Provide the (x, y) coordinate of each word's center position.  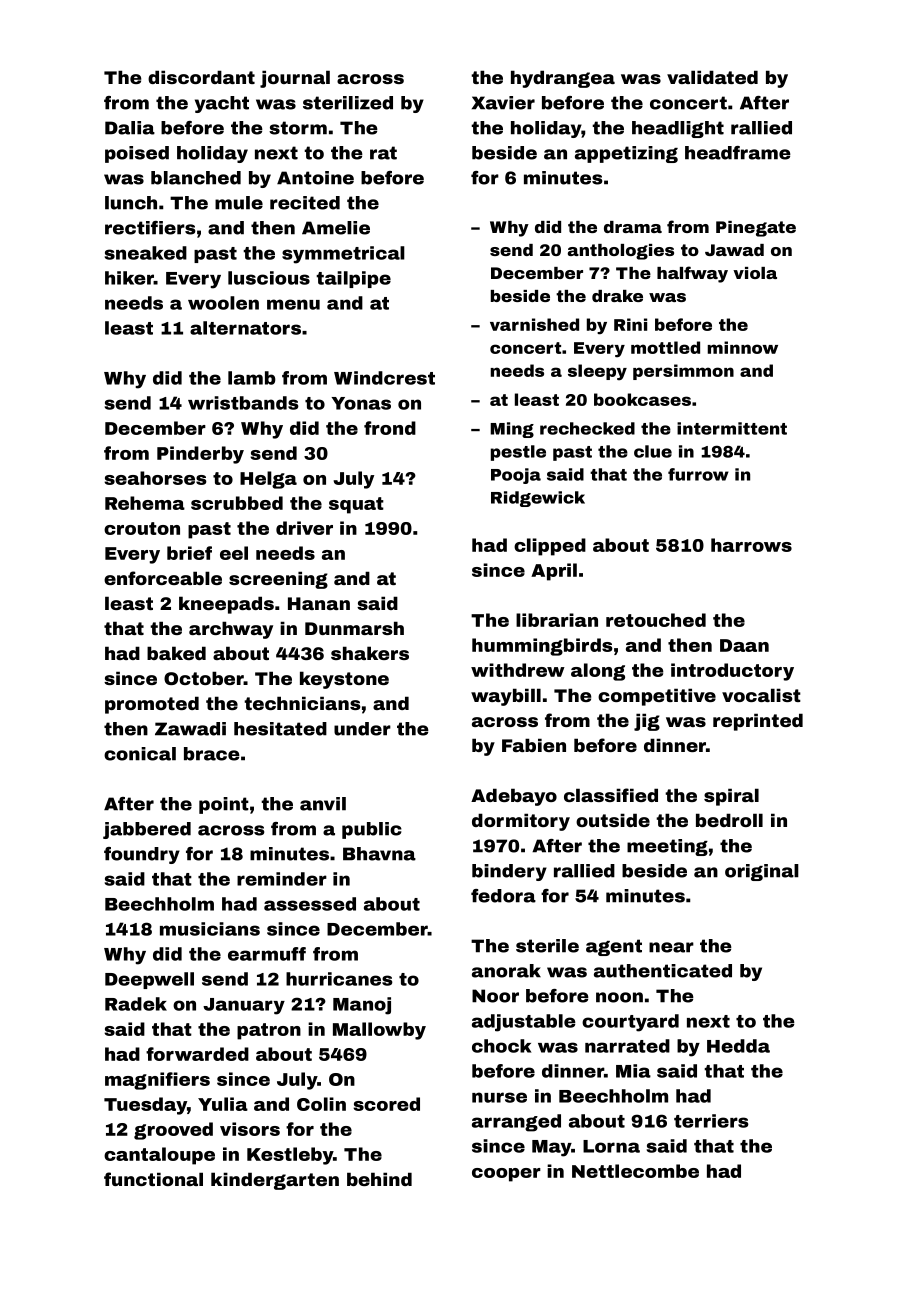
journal (295, 79)
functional (153, 1179)
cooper (506, 1175)
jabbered (147, 830)
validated (712, 77)
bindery (509, 872)
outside (613, 820)
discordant (201, 77)
